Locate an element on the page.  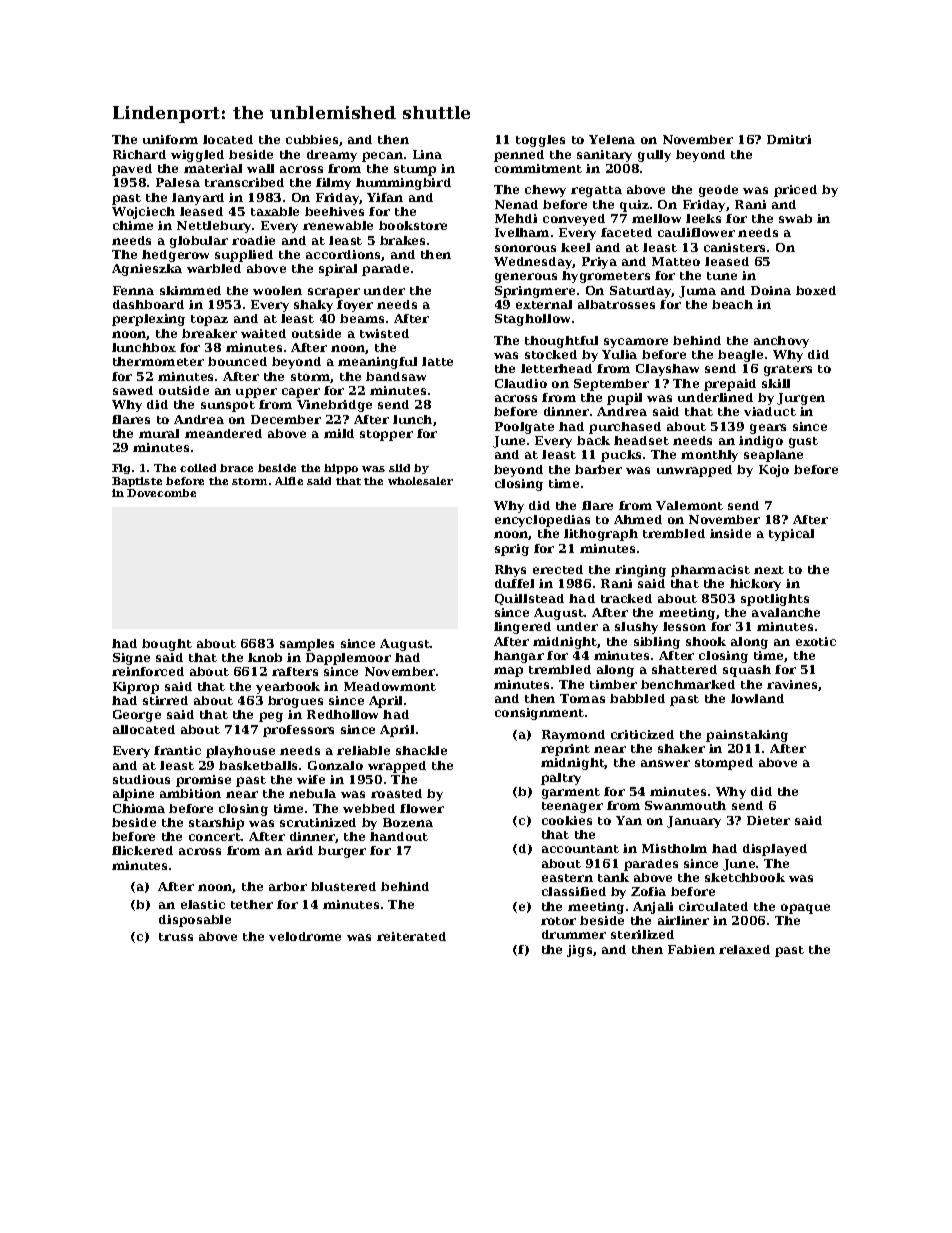
boxed is located at coordinates (816, 290).
